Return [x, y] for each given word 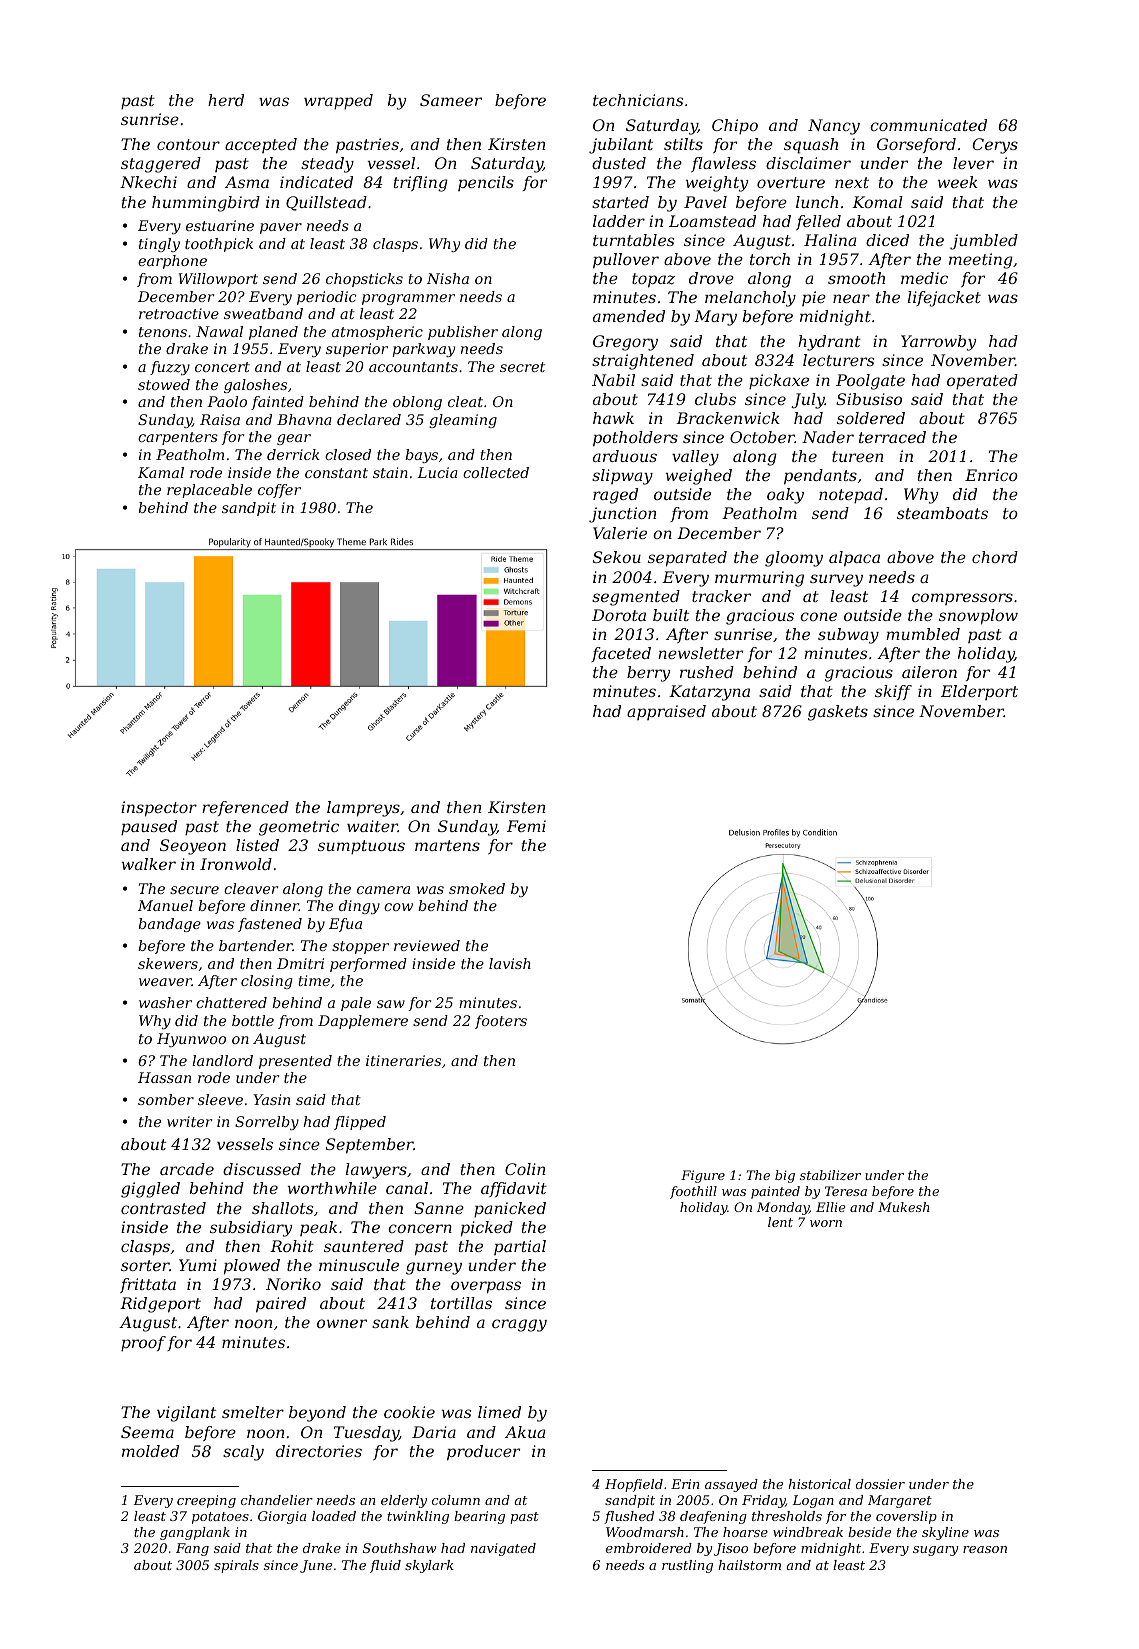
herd [226, 100]
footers [501, 1022]
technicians [638, 100]
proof [143, 1344]
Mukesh [903, 1207]
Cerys [995, 146]
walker [149, 864]
